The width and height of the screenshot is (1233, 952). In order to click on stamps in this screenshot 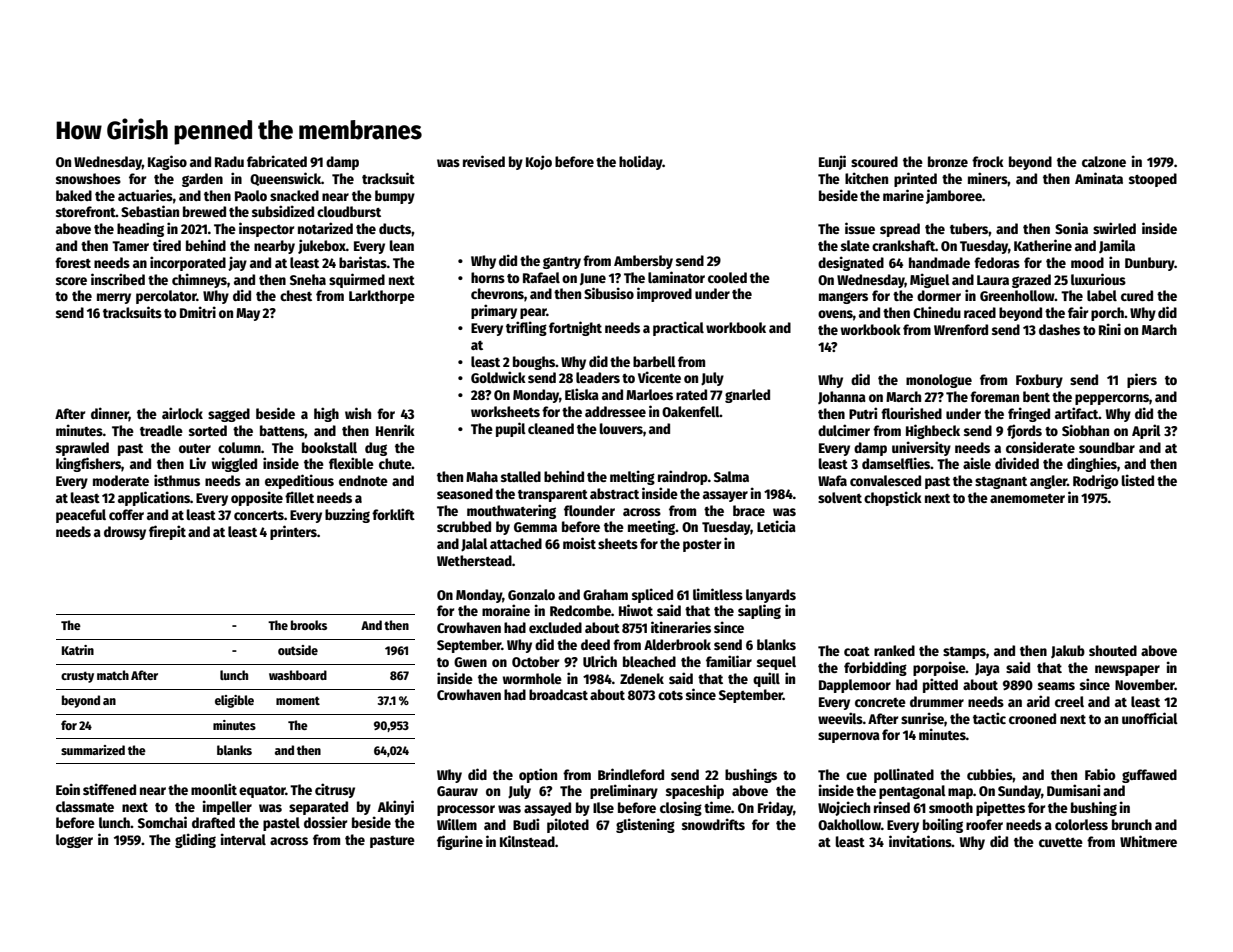, I will do `click(964, 653)`.
